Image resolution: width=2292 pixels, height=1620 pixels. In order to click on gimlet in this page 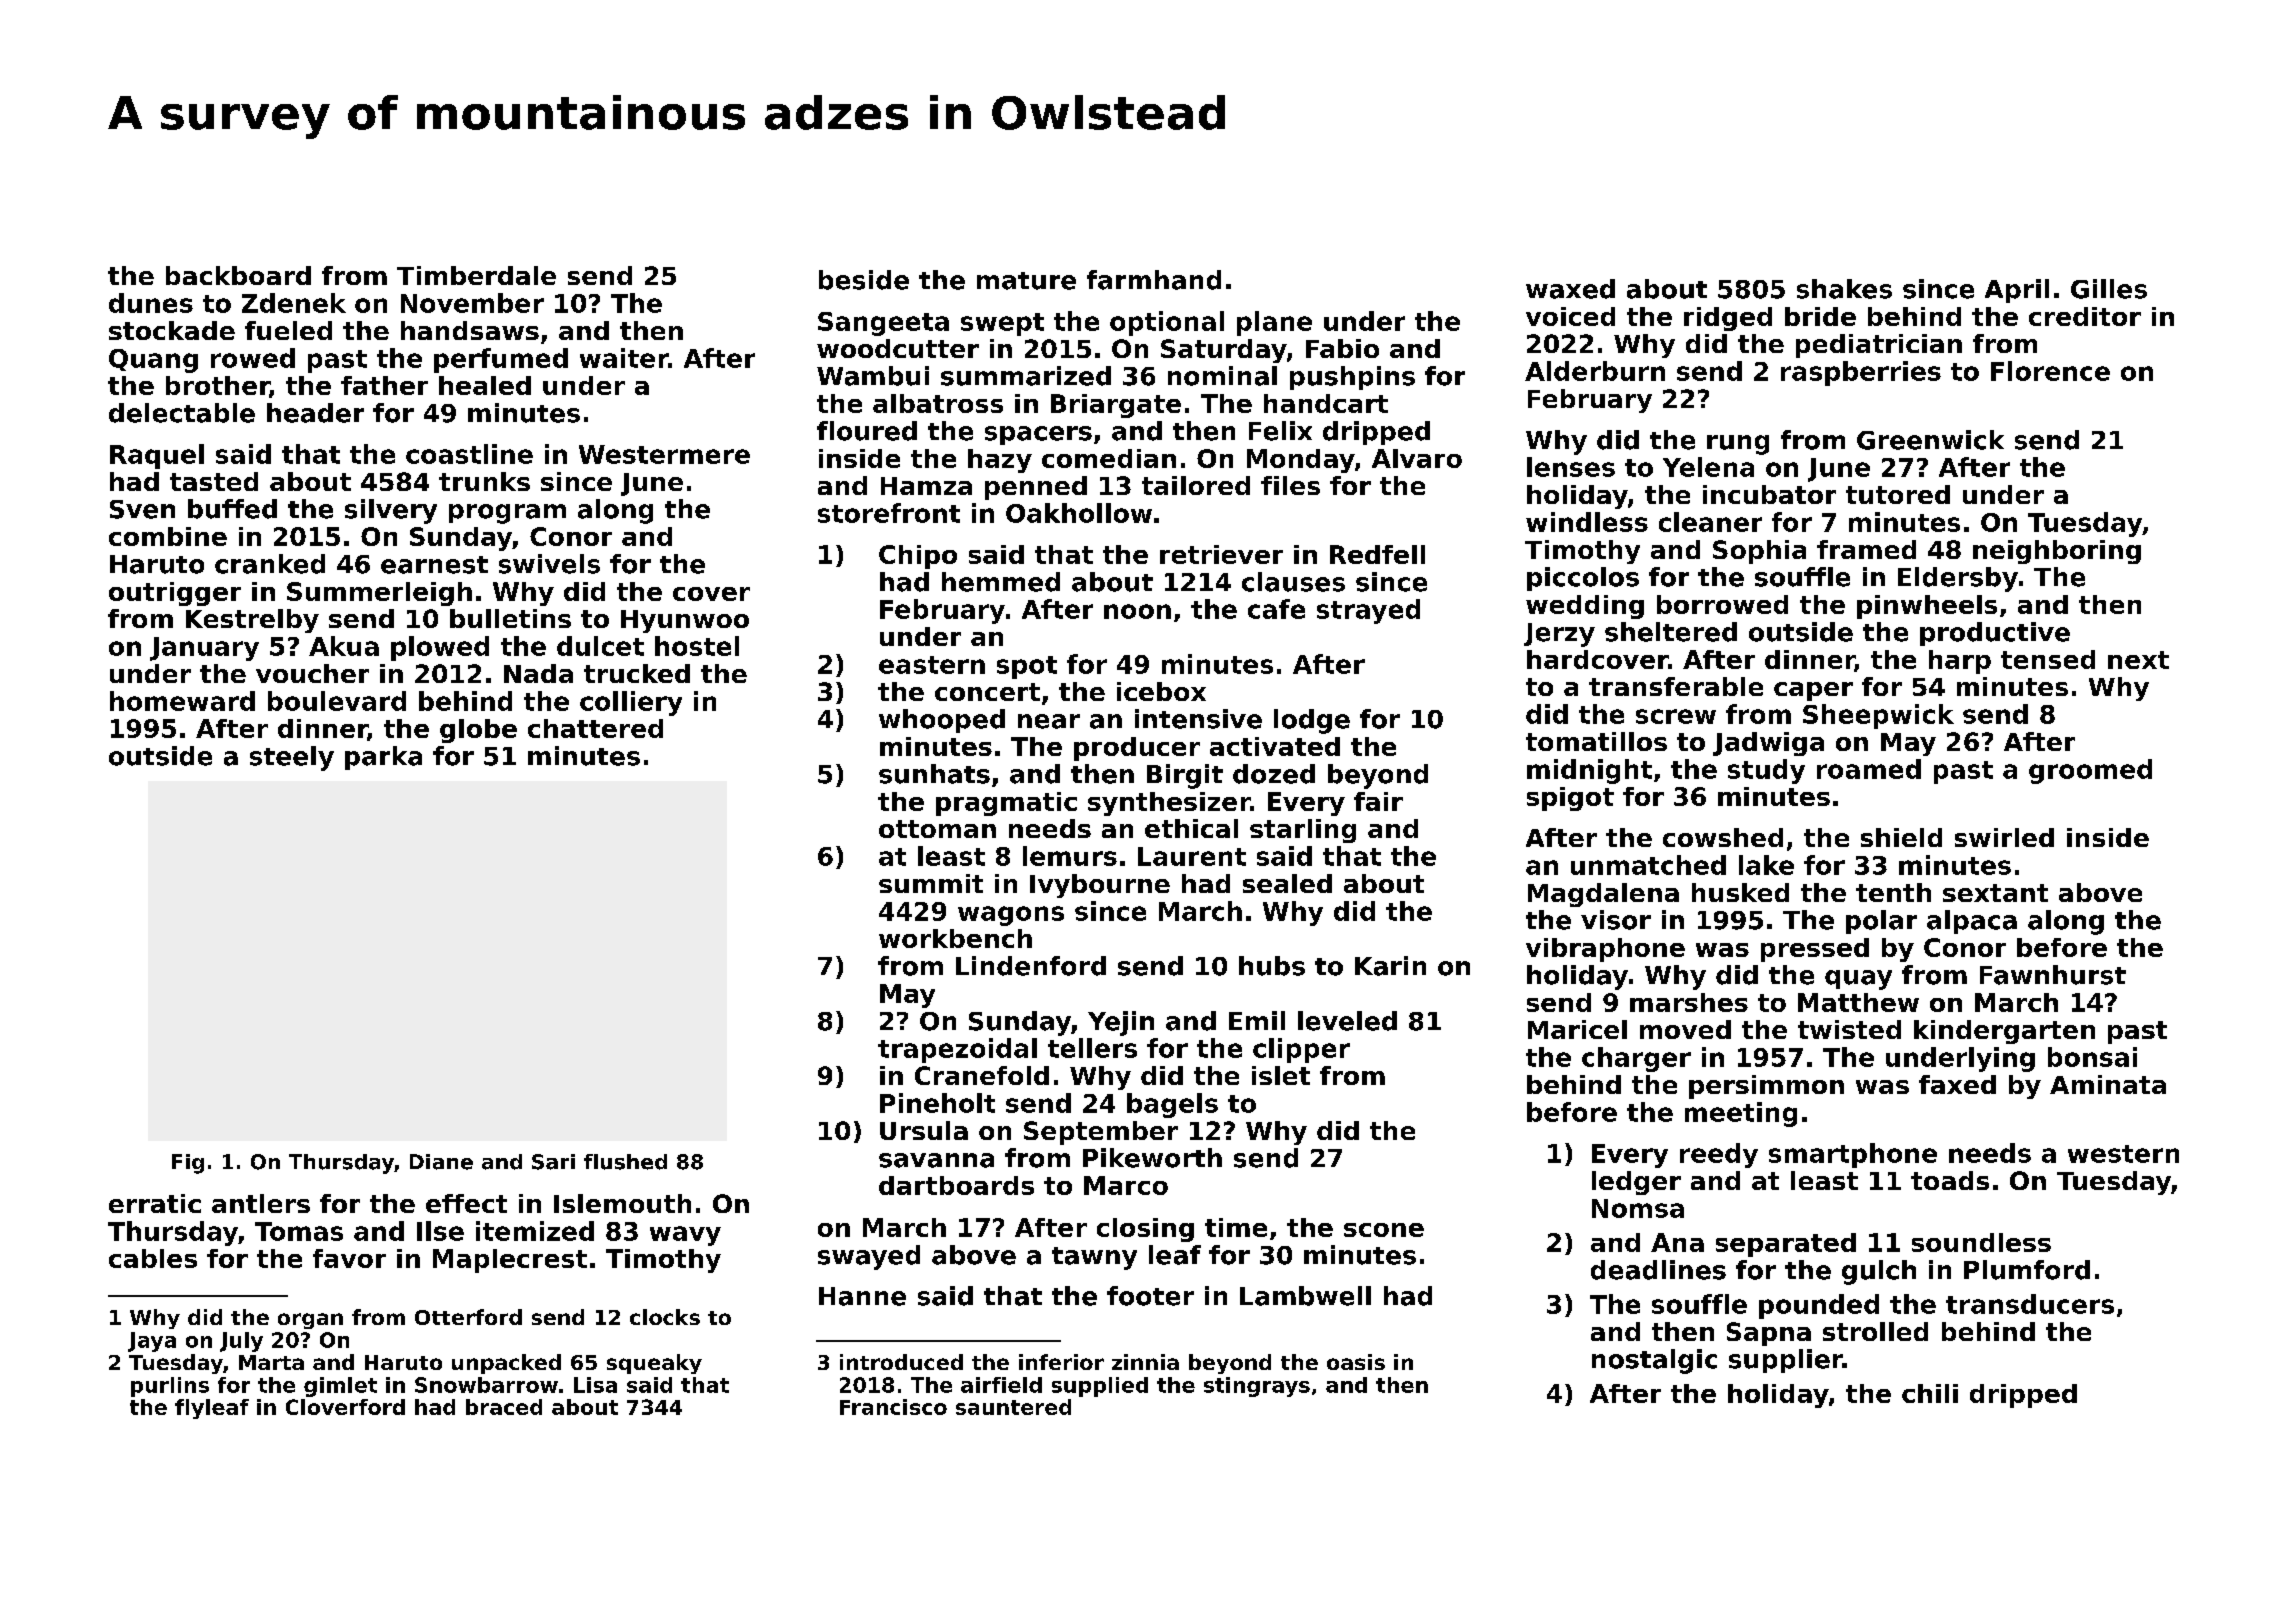, I will do `click(340, 1387)`.
